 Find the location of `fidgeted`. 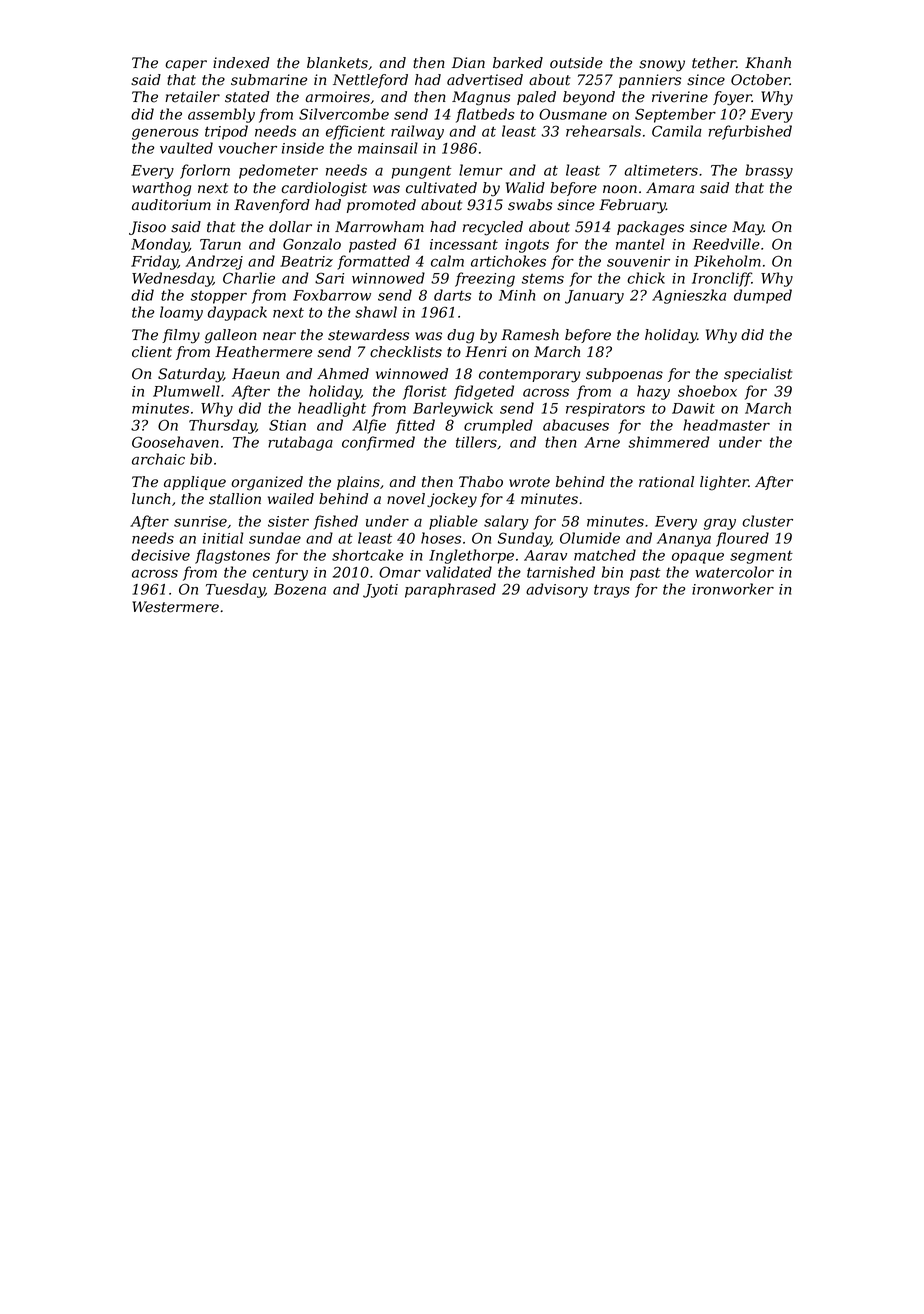

fidgeted is located at coordinates (484, 392).
